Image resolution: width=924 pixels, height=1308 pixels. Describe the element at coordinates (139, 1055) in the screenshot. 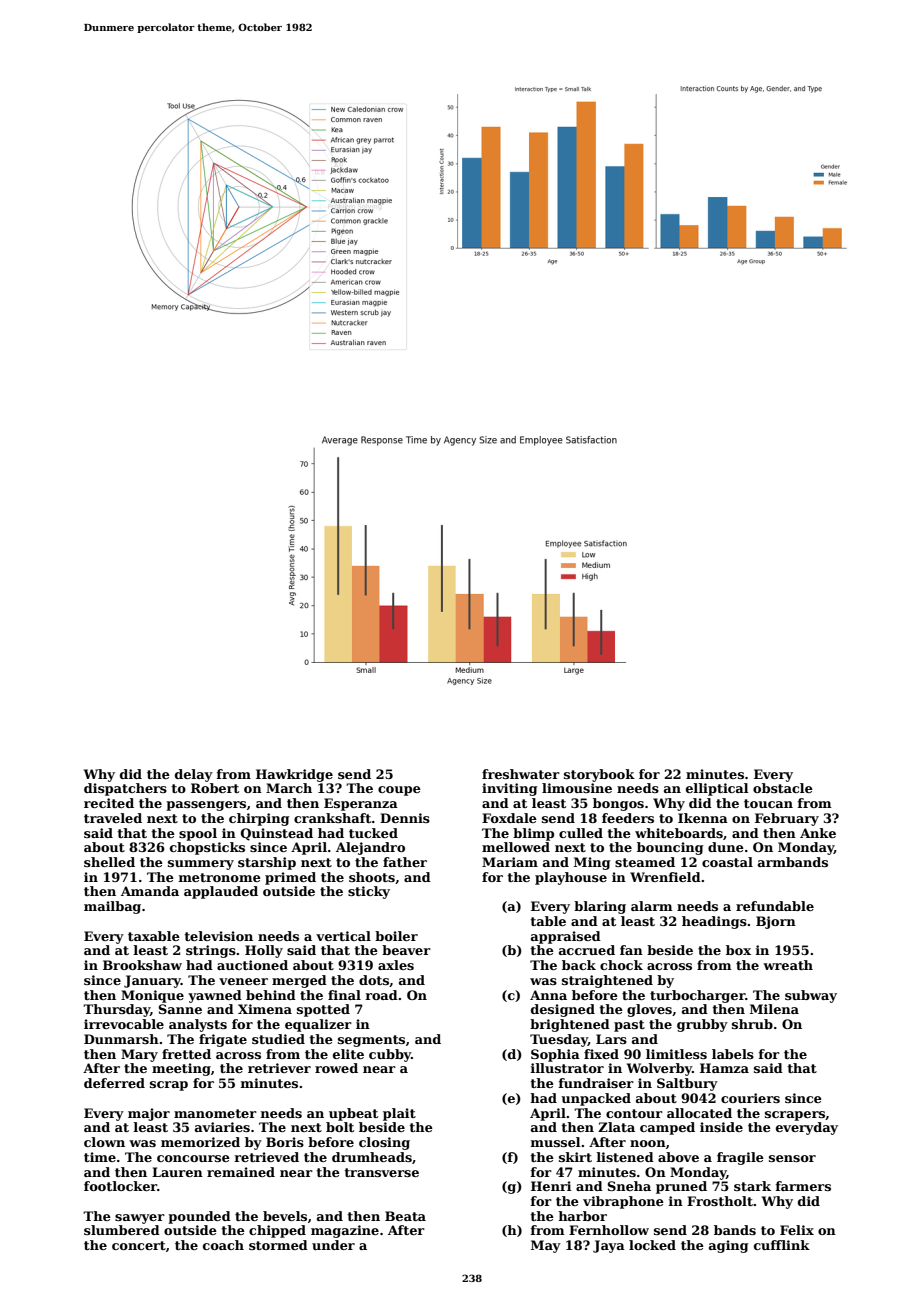

I see `Mary` at that location.
